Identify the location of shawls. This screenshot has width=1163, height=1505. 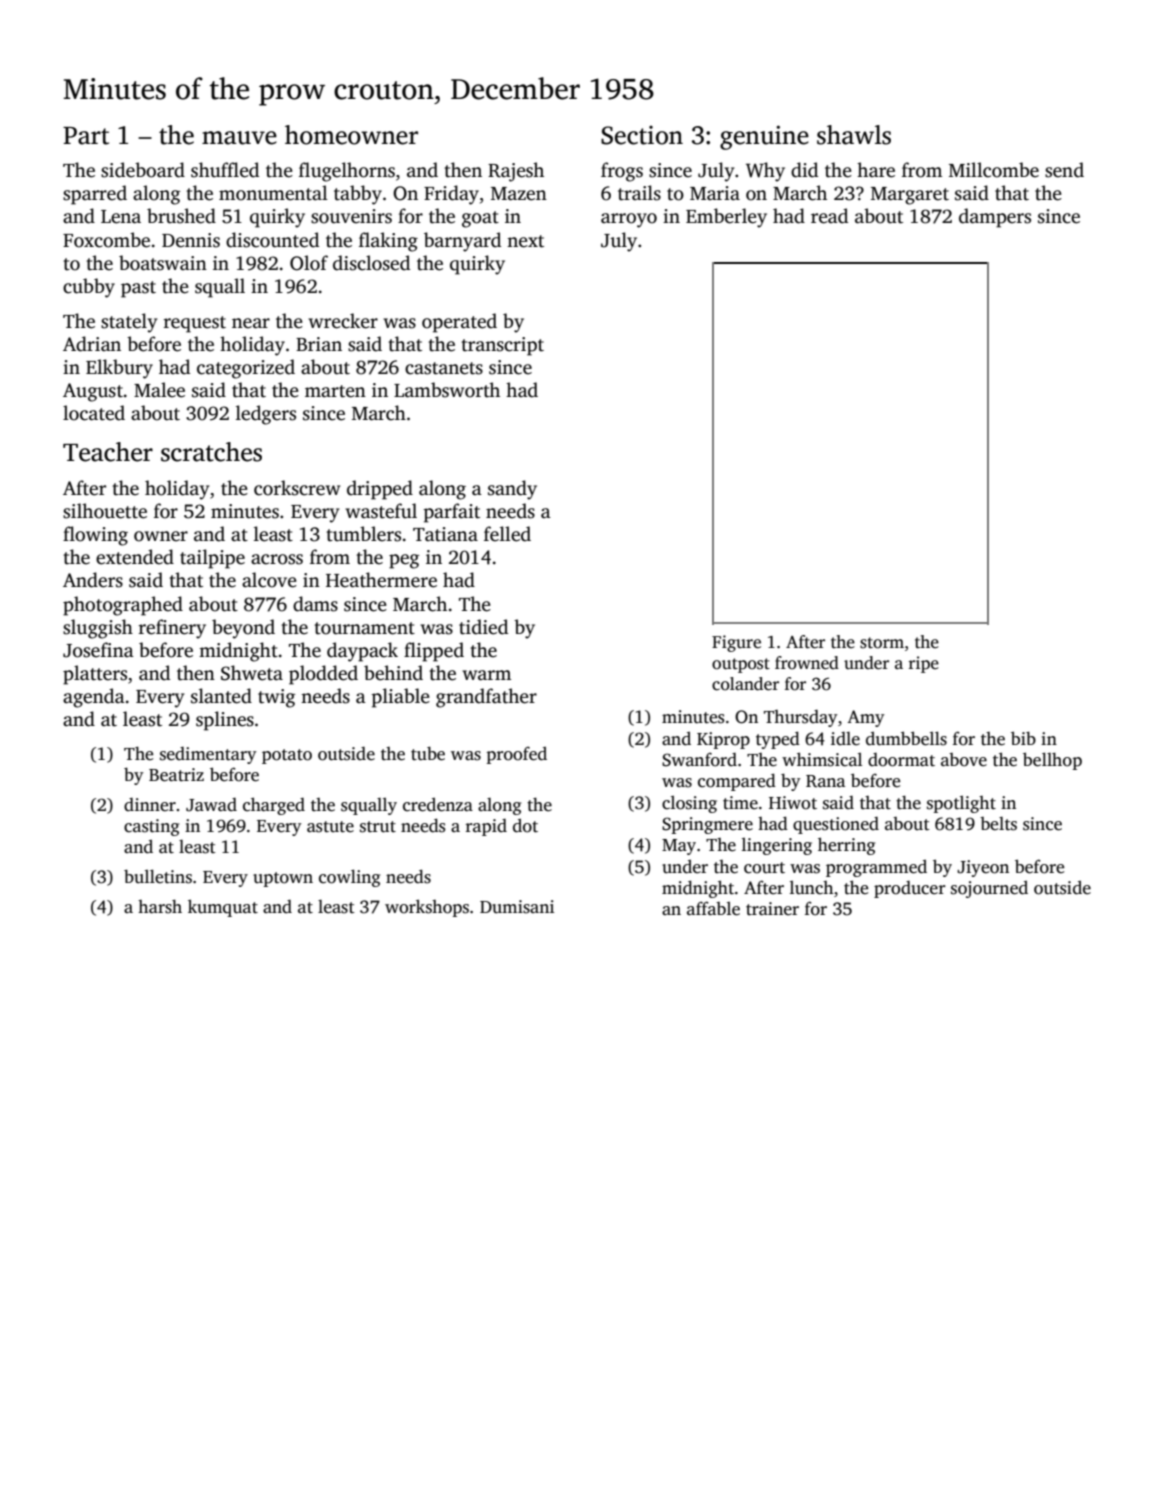
(854, 135).
